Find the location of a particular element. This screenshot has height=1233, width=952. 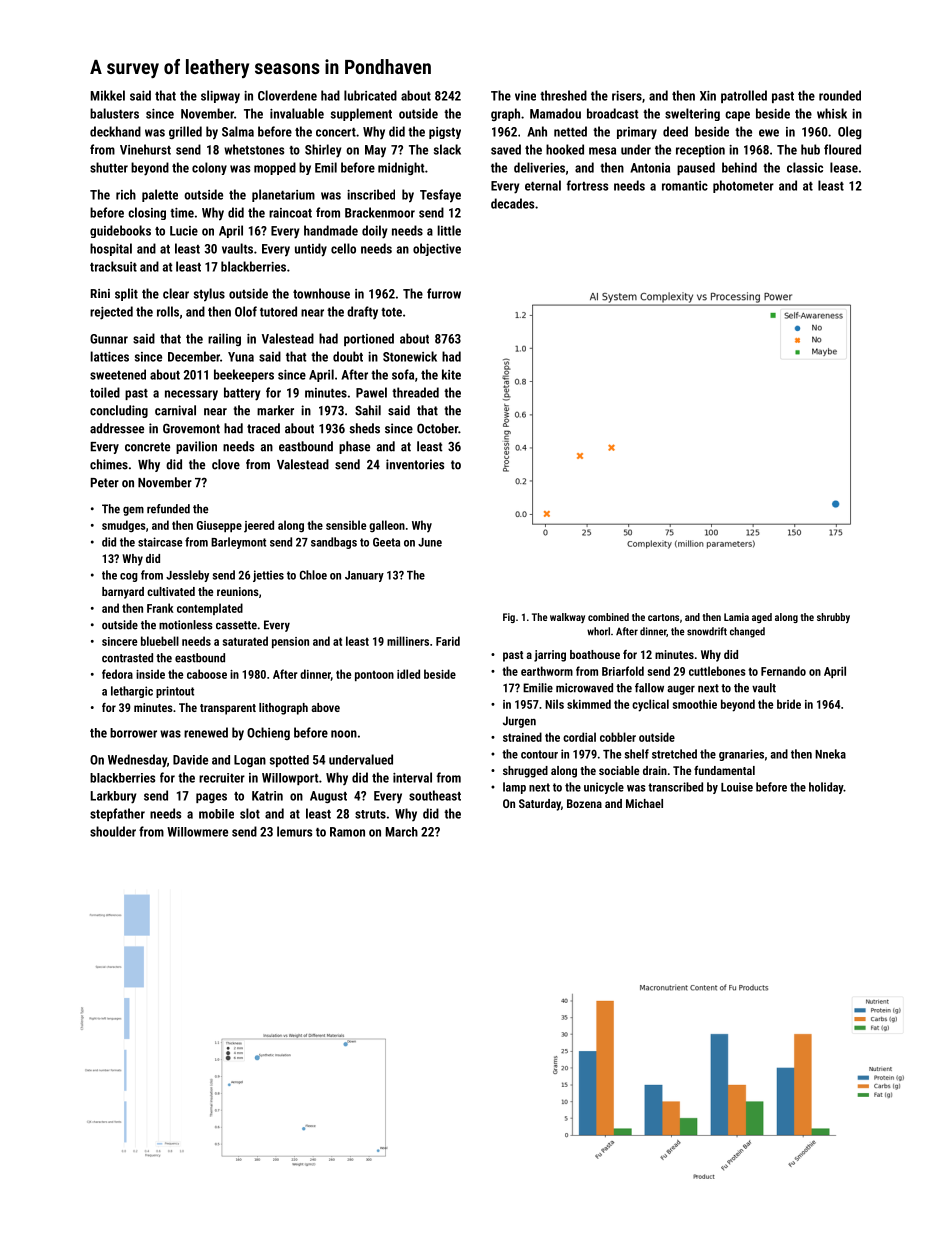

lease is located at coordinates (844, 167).
